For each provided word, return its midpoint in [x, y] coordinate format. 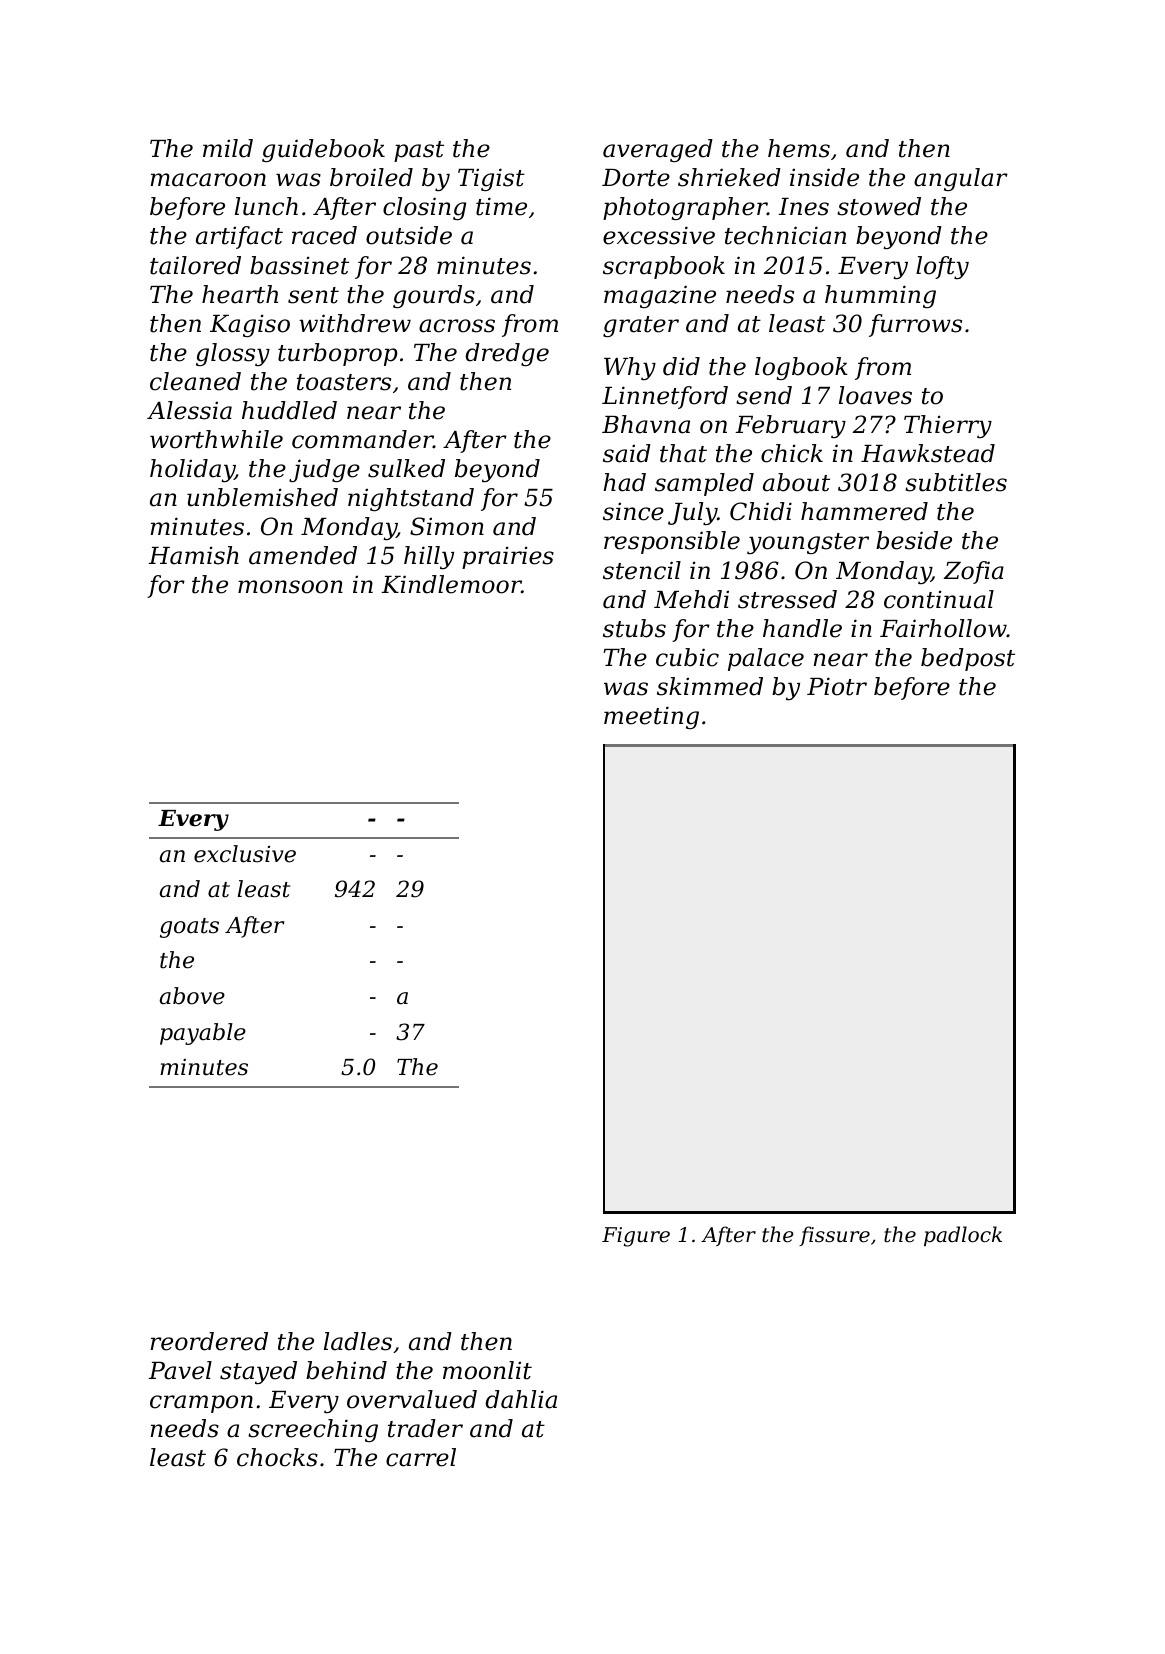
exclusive [245, 854]
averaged [658, 150]
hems [799, 148]
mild [228, 148]
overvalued [412, 1399]
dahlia [521, 1399]
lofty [942, 267]
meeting [651, 717]
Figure [636, 1237]
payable [203, 1034]
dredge [507, 354]
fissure [834, 1236]
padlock [963, 1236]
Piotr [837, 686]
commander [362, 439]
